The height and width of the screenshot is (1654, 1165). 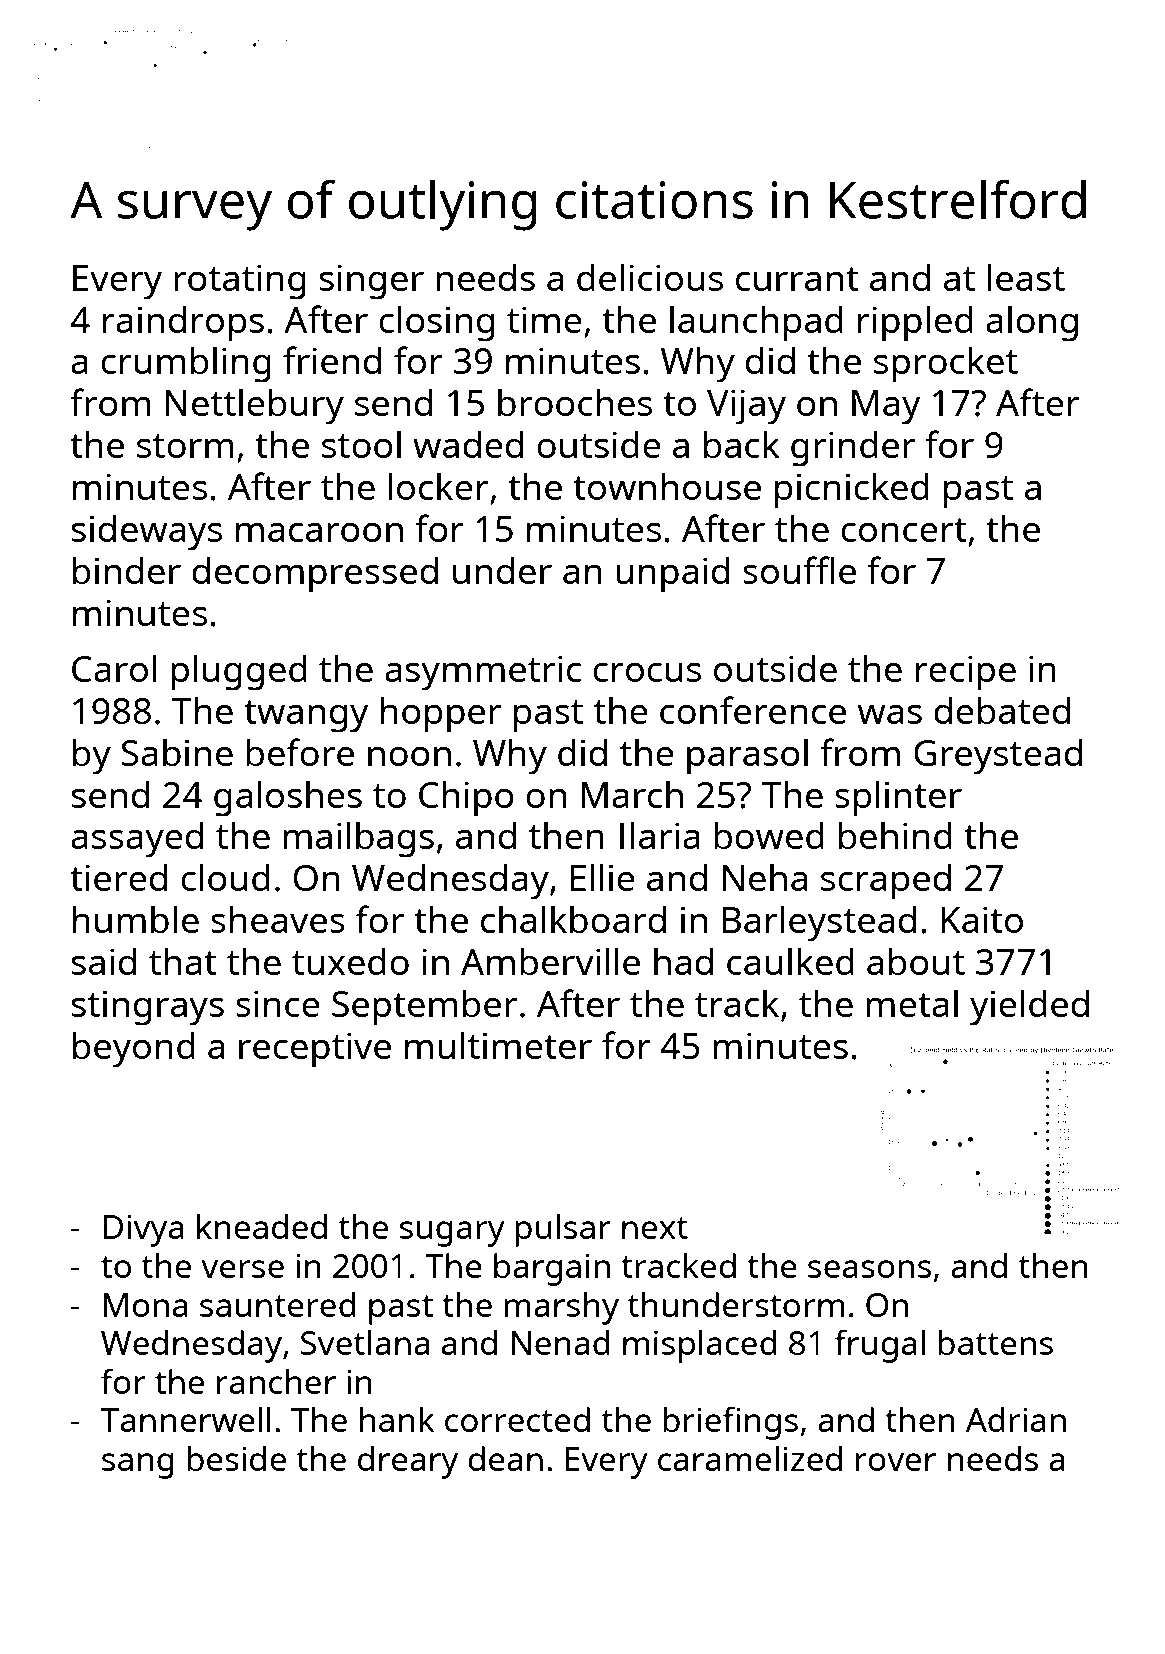 I want to click on sugary, so click(x=452, y=1234).
